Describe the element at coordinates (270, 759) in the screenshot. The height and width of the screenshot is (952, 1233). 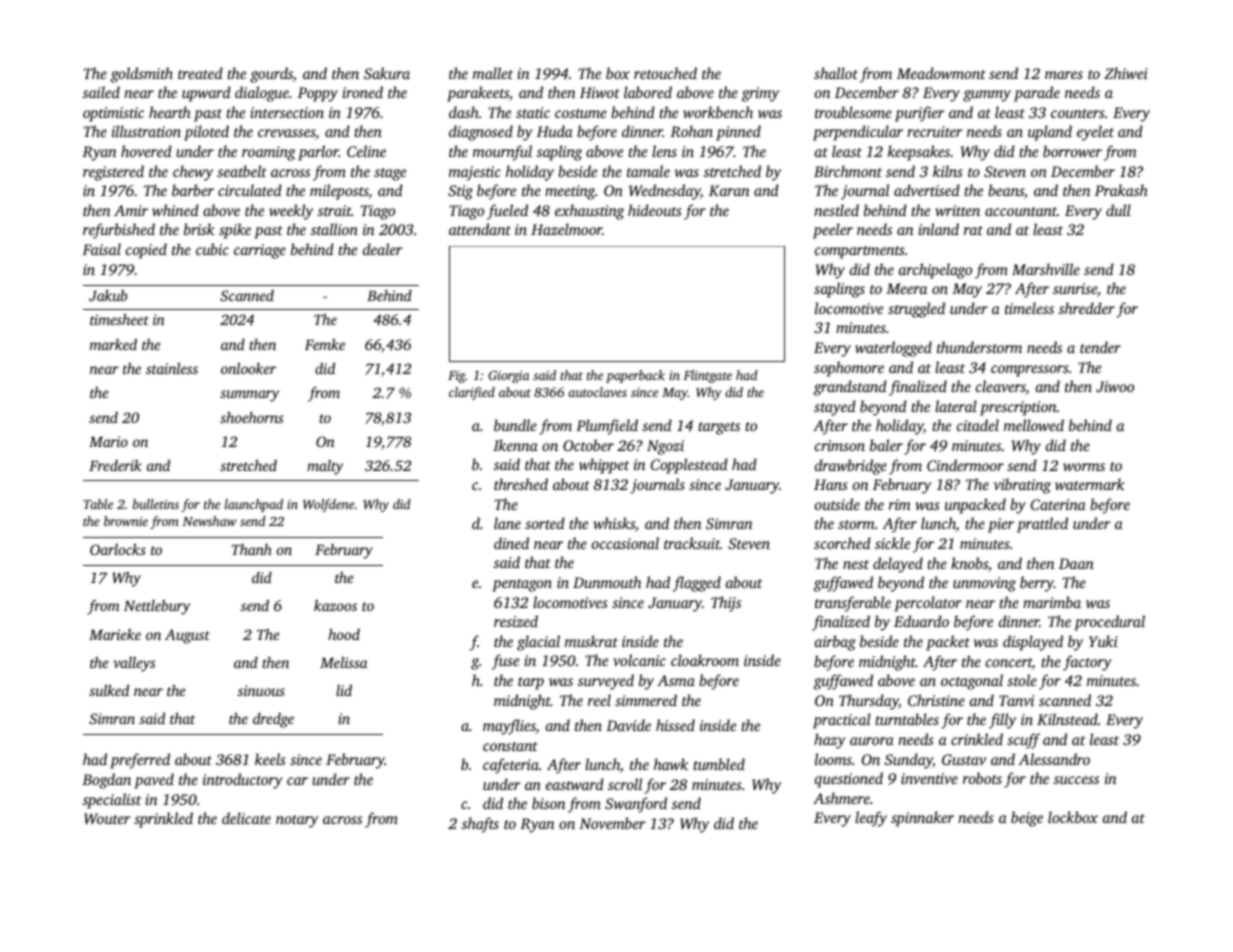
I see `keels` at that location.
